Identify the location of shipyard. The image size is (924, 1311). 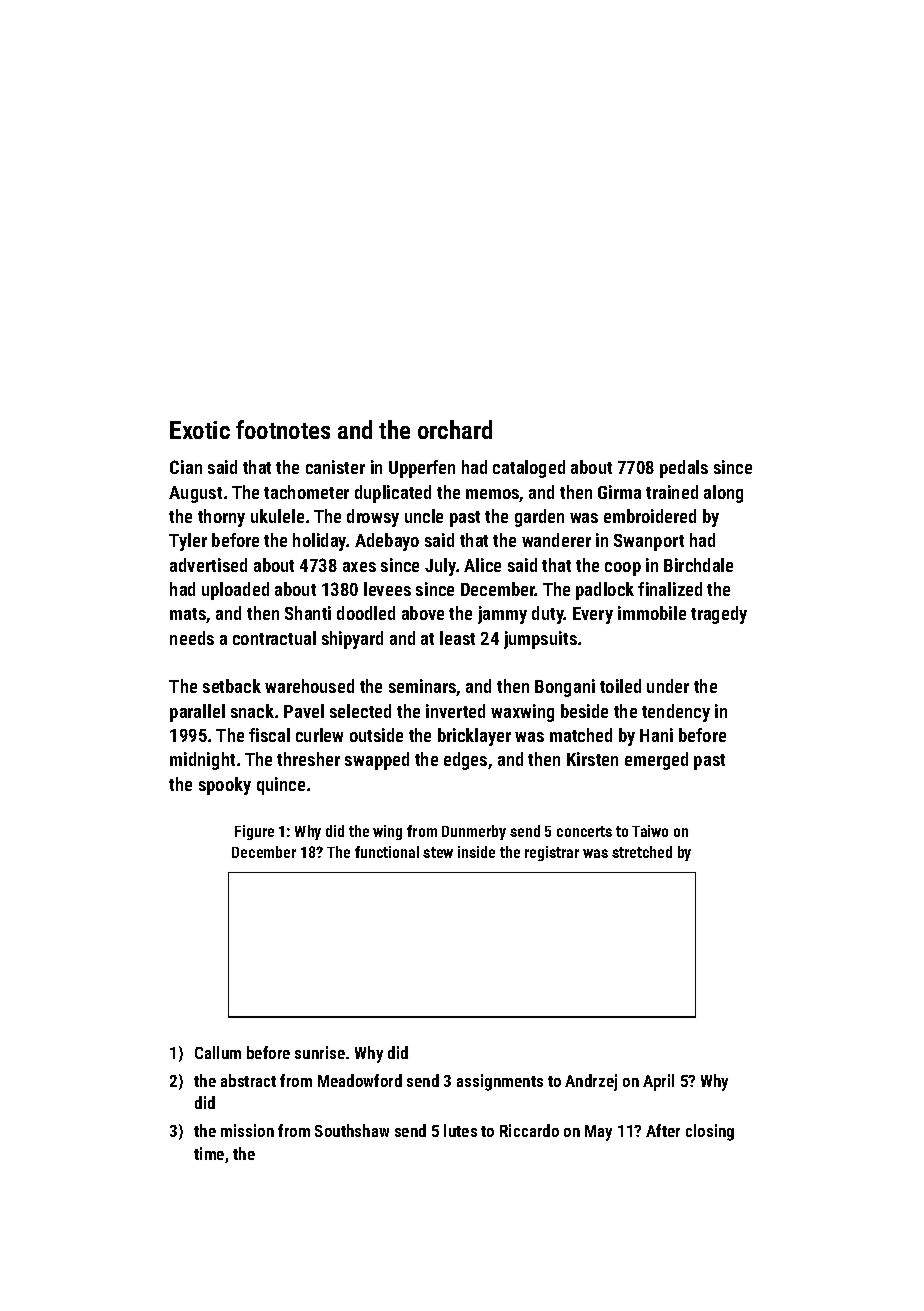
(352, 640).
